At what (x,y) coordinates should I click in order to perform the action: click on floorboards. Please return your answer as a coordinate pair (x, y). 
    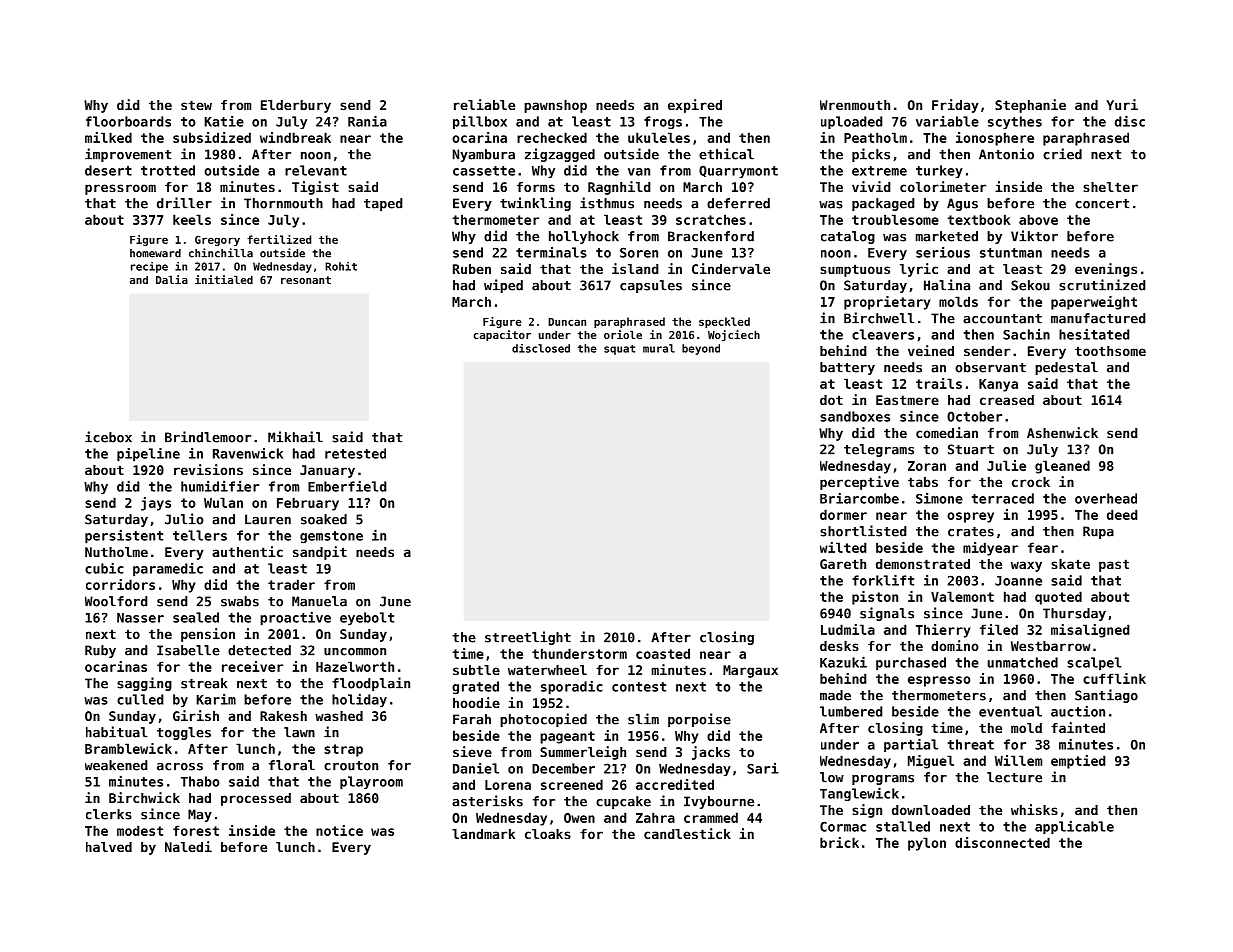
    Looking at the image, I should click on (128, 121).
